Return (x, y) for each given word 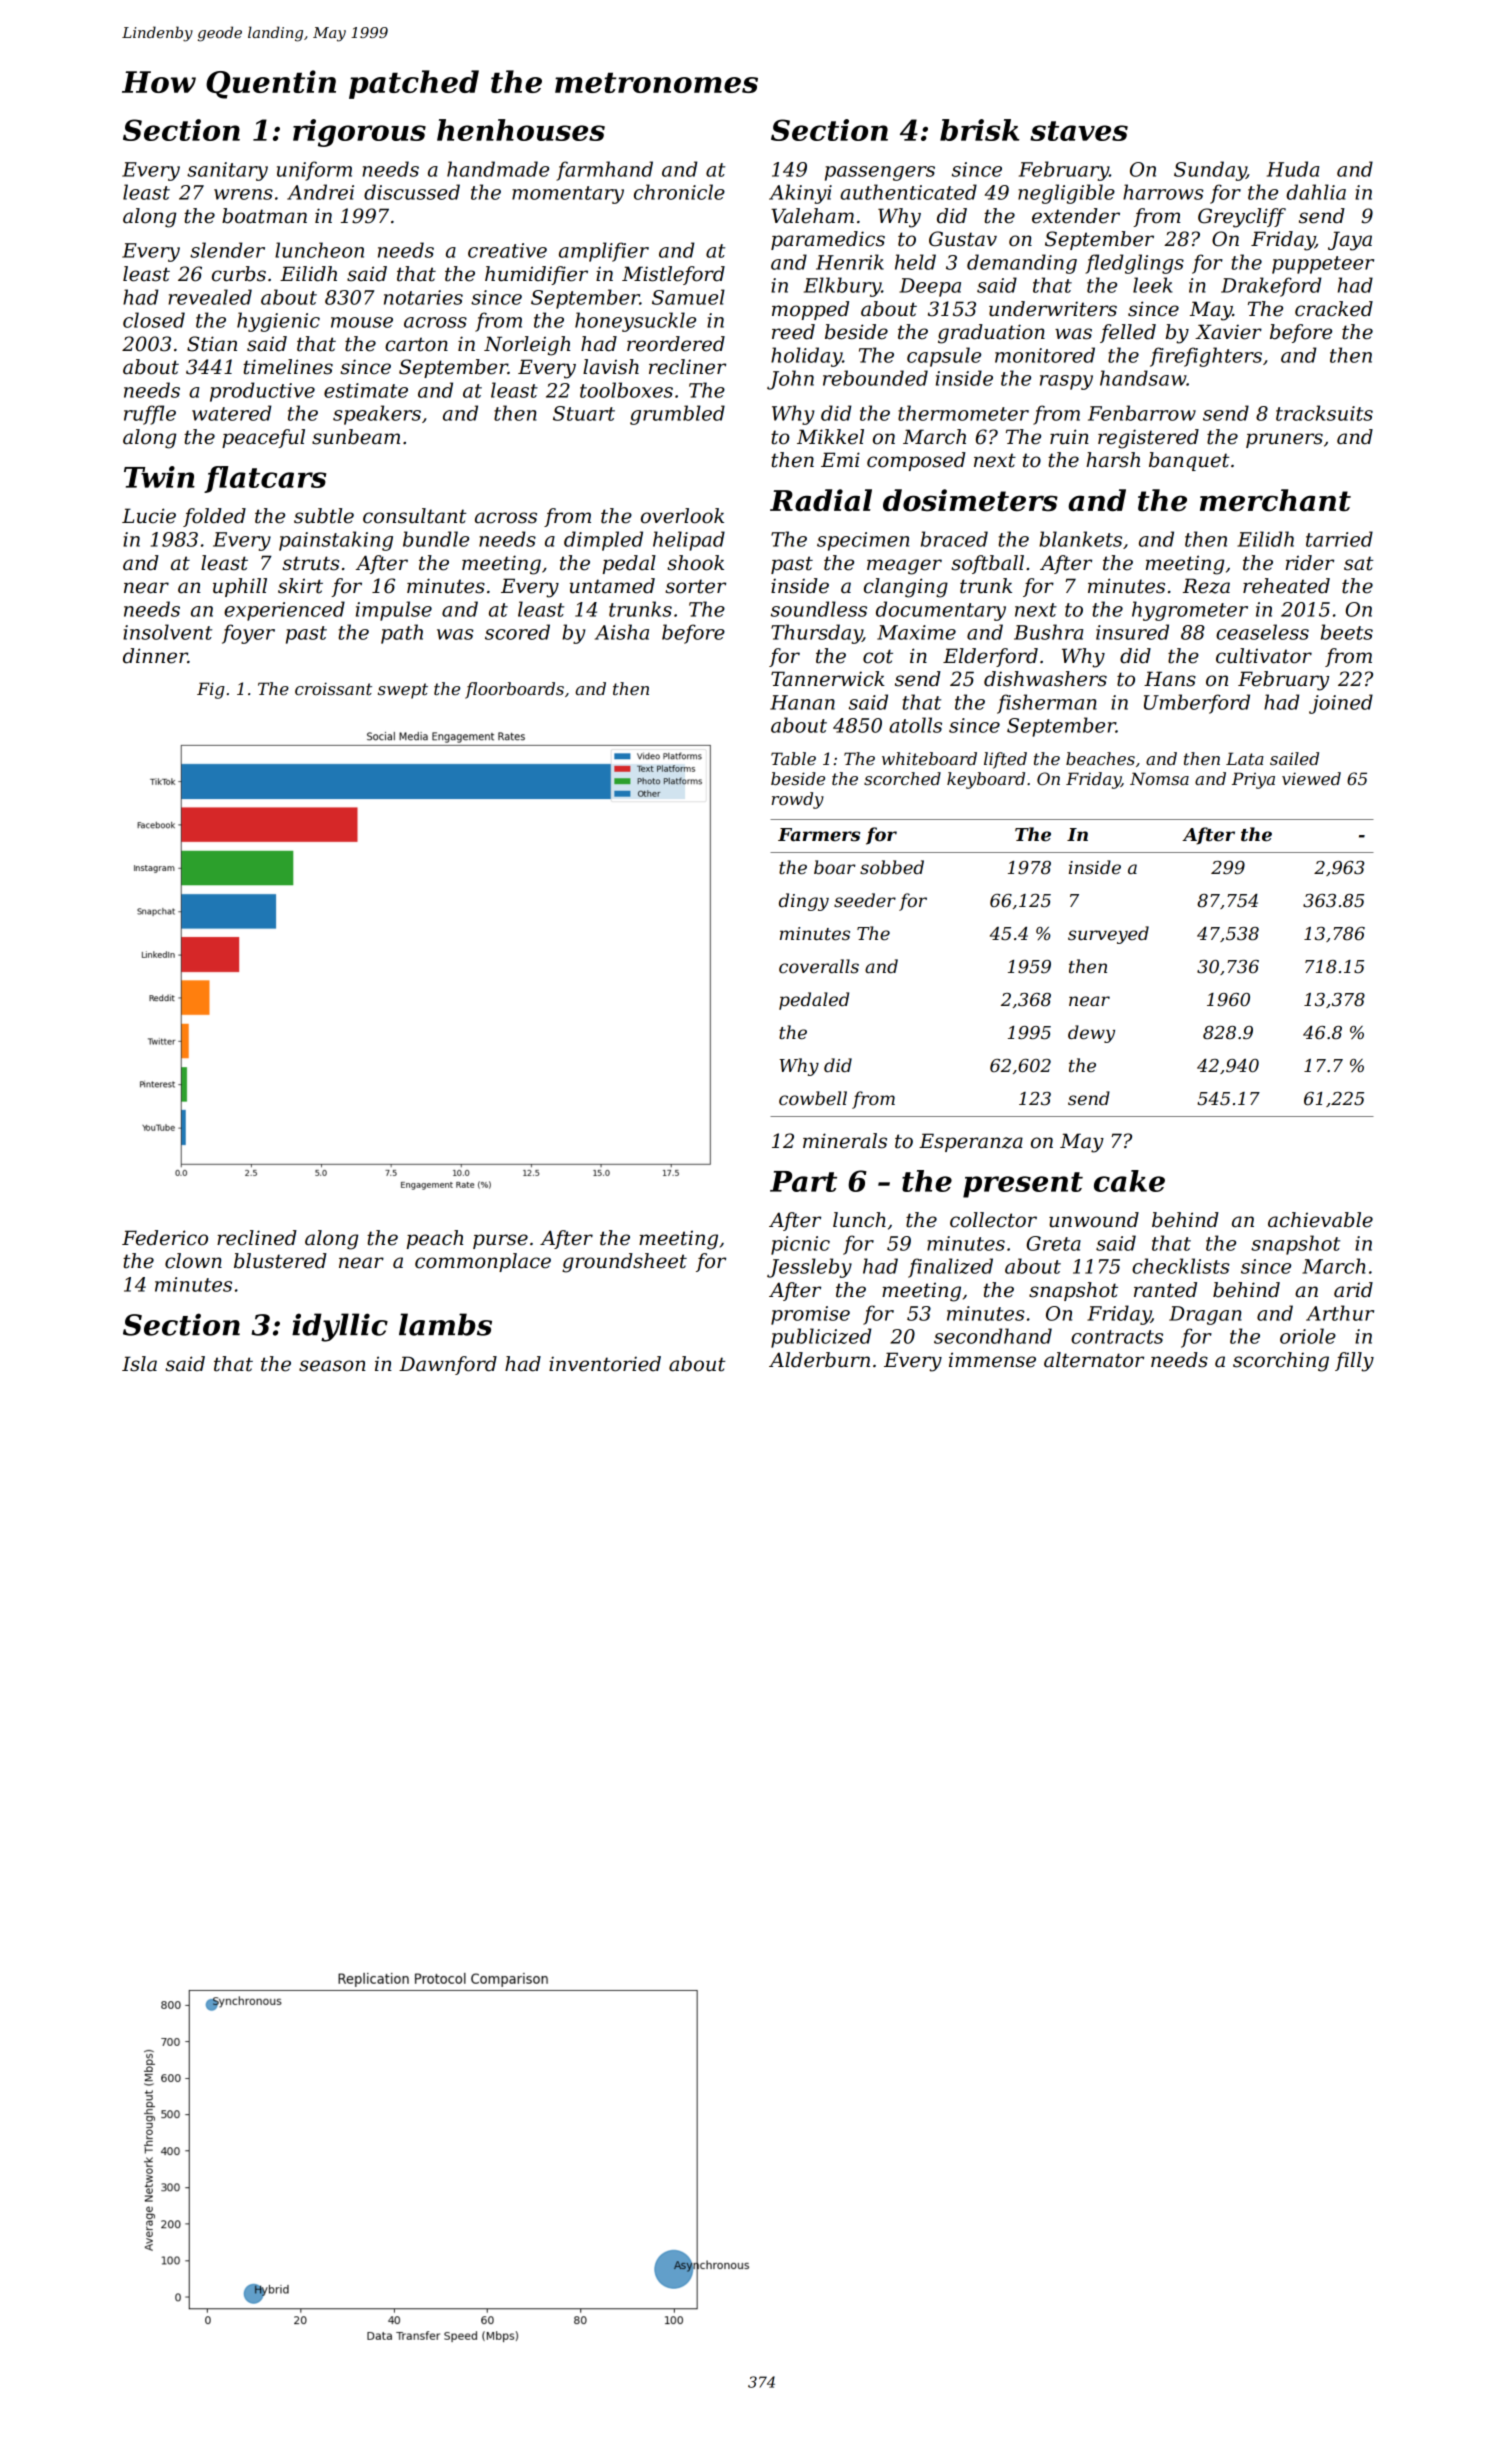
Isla (139, 1364)
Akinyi (800, 194)
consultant (415, 516)
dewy (1091, 1034)
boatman (264, 216)
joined (1341, 704)
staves (1079, 131)
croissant (333, 688)
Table (793, 758)
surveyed (1108, 935)
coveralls (819, 966)
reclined (257, 1238)
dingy (804, 902)
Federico (165, 1238)
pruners (1284, 440)
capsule (944, 357)
